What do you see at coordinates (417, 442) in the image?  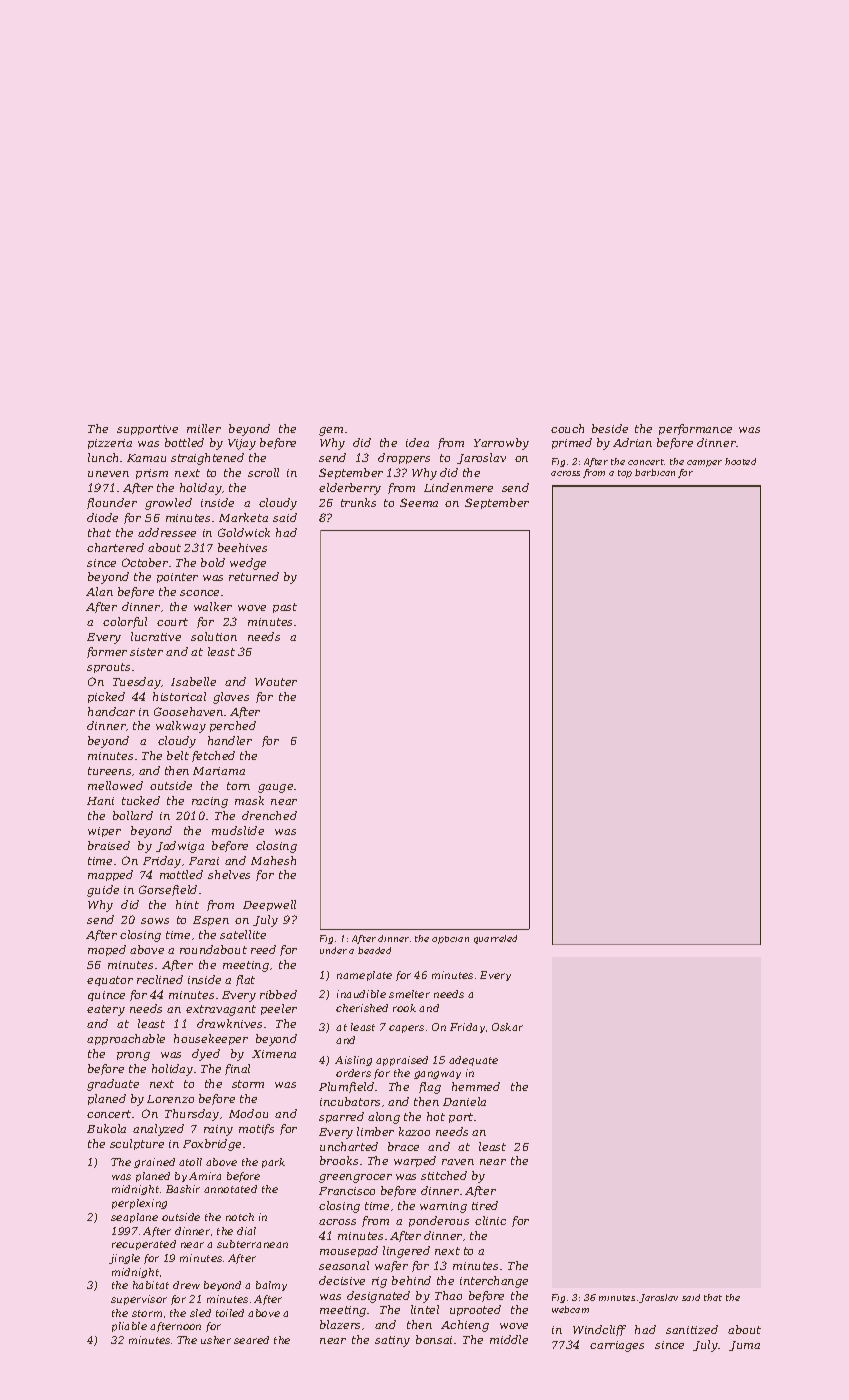 I see `idea` at bounding box center [417, 442].
